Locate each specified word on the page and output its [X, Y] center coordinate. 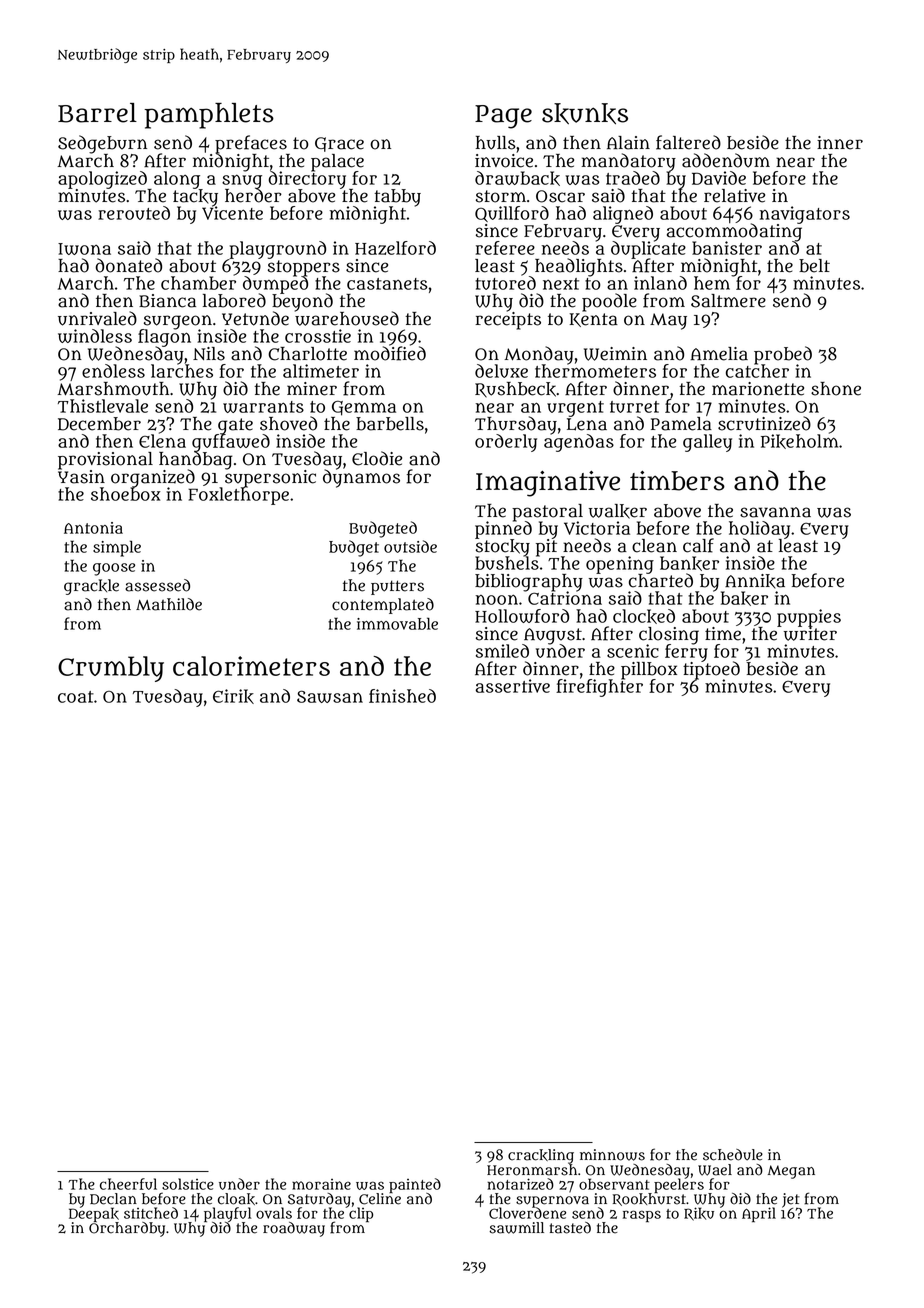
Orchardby [127, 1229]
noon [497, 599]
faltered [688, 142]
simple [117, 548]
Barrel [97, 113]
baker [744, 599]
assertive [513, 686]
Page [503, 117]
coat [76, 697]
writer [809, 633]
